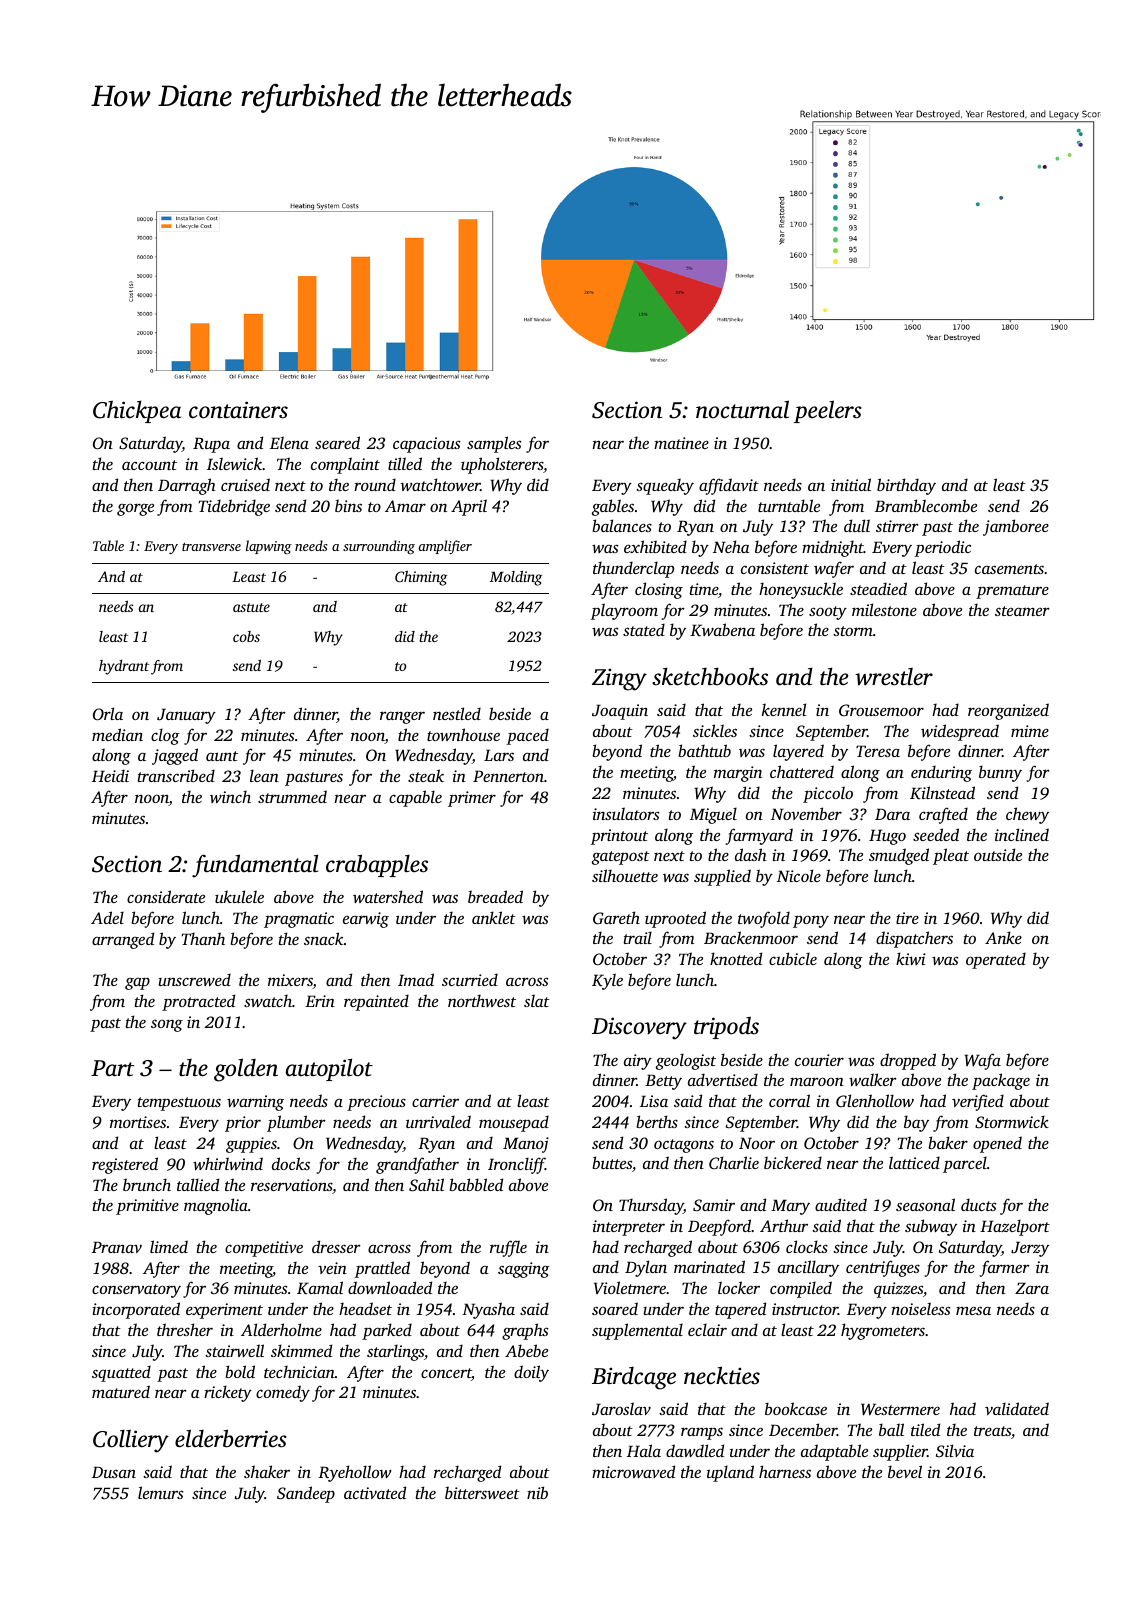  Describe the element at coordinates (110, 775) in the page. I see `Heidi` at that location.
